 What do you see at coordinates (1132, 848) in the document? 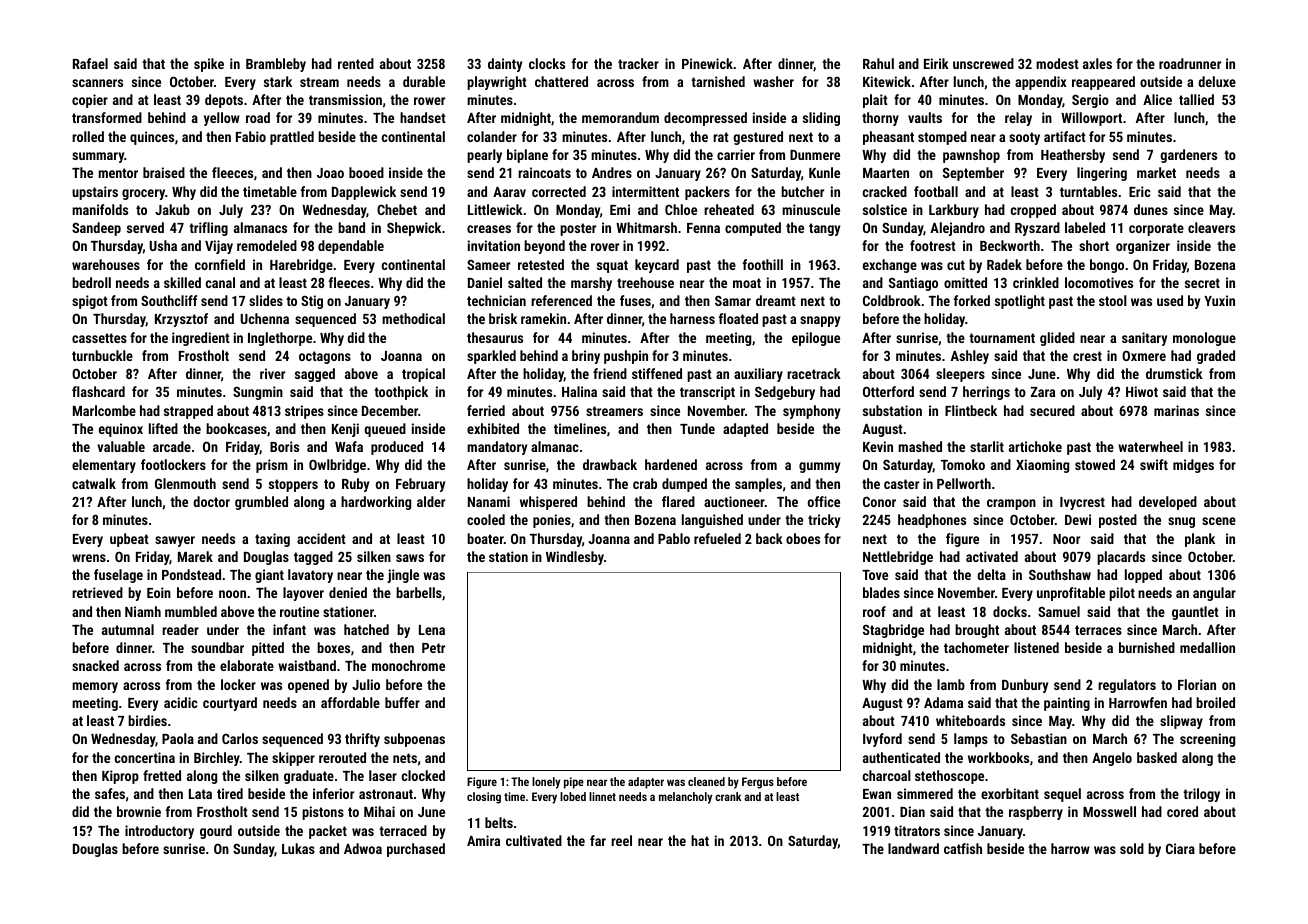
I see `sold` at bounding box center [1132, 848].
